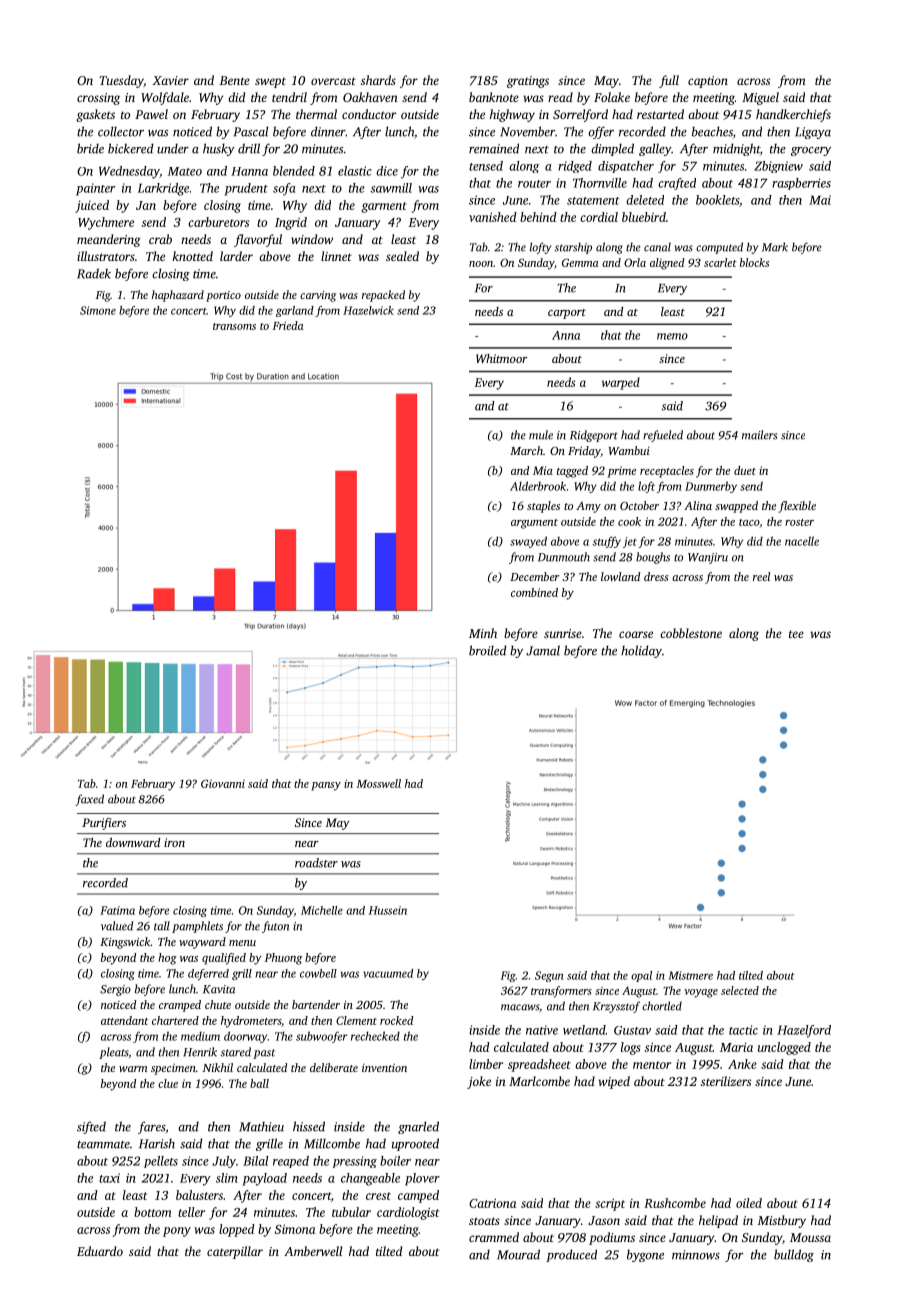  I want to click on roadster, so click(316, 863).
